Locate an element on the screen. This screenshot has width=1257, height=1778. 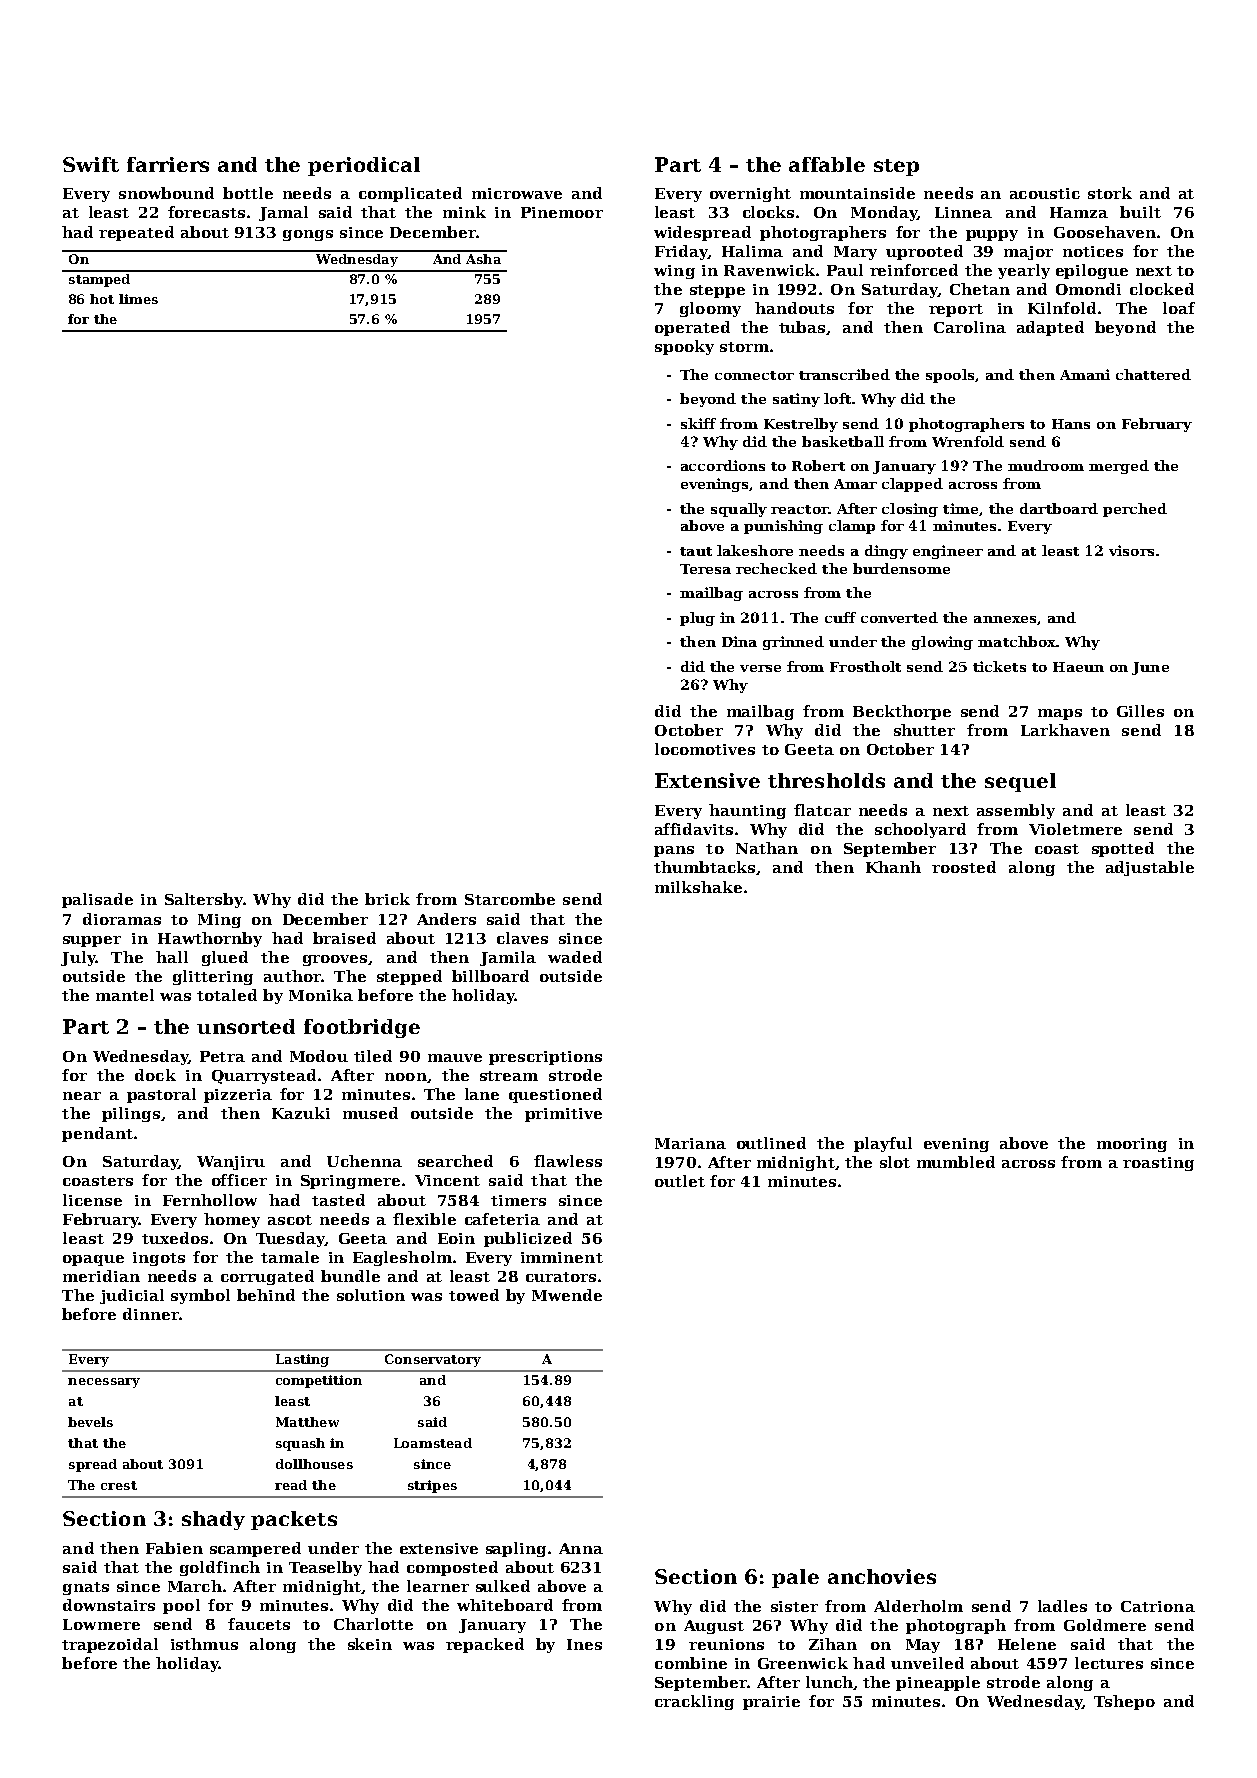
Friday is located at coordinates (681, 252).
